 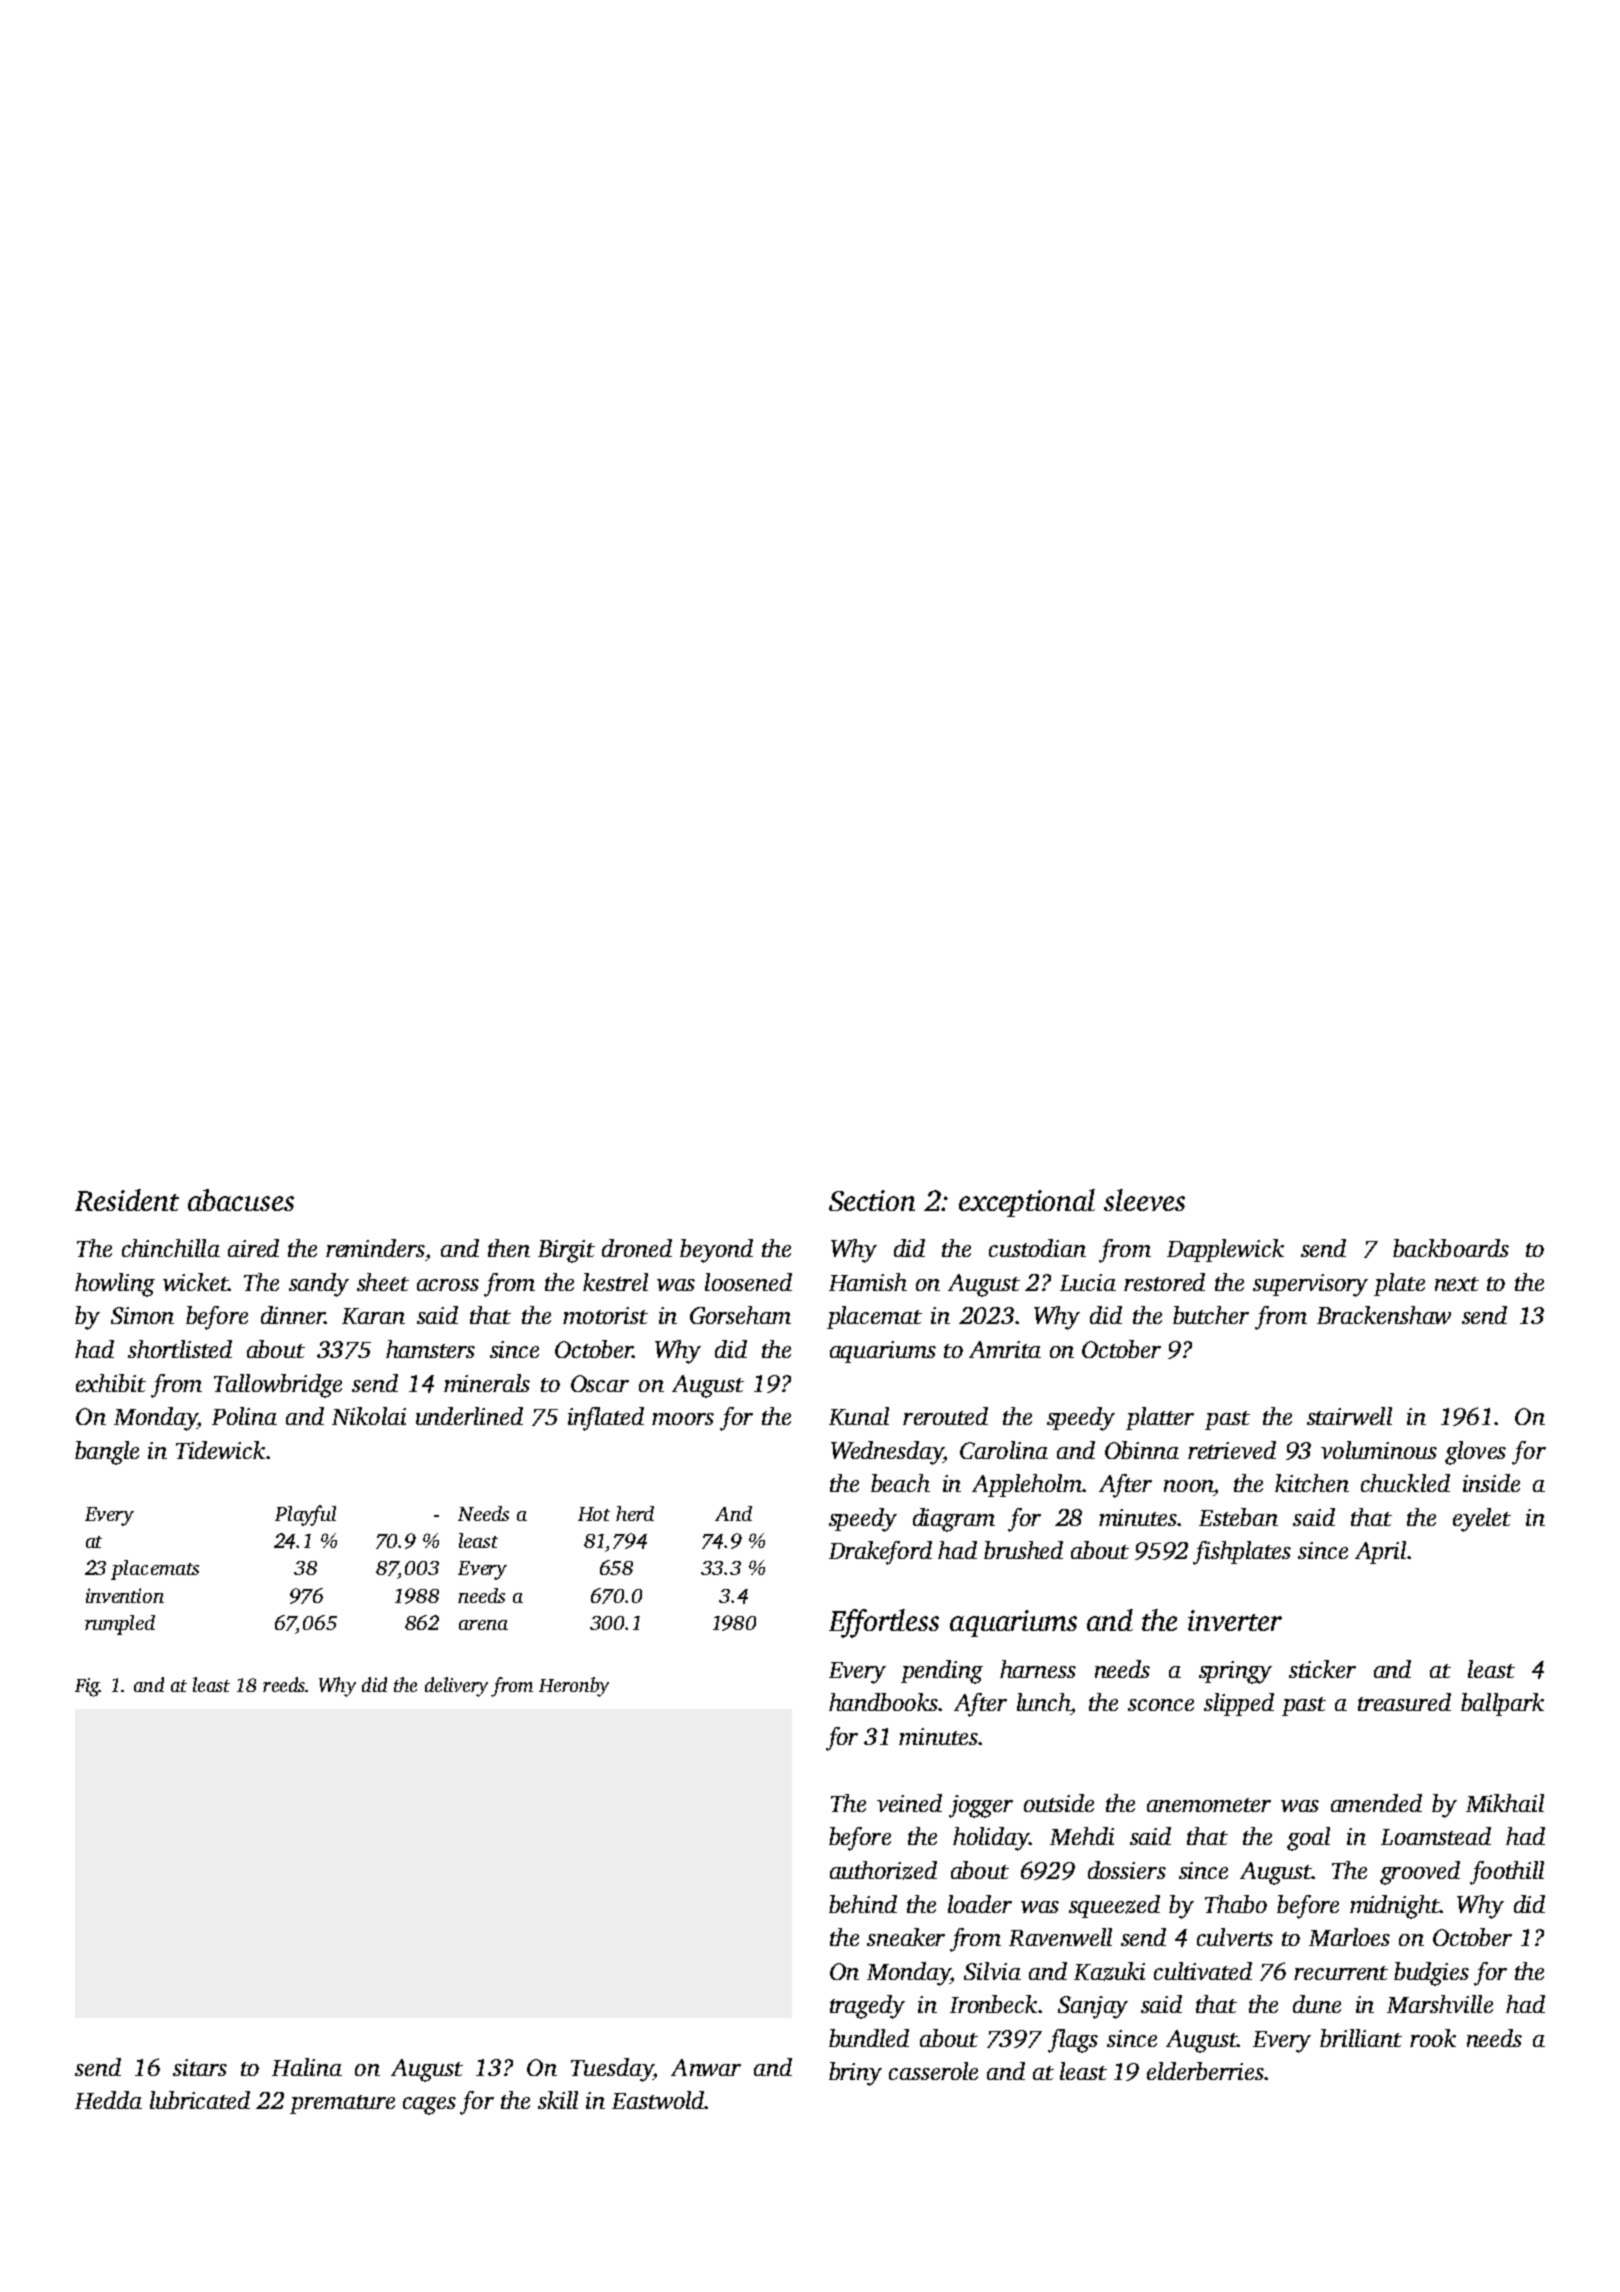 I want to click on abacuses, so click(x=241, y=1200).
